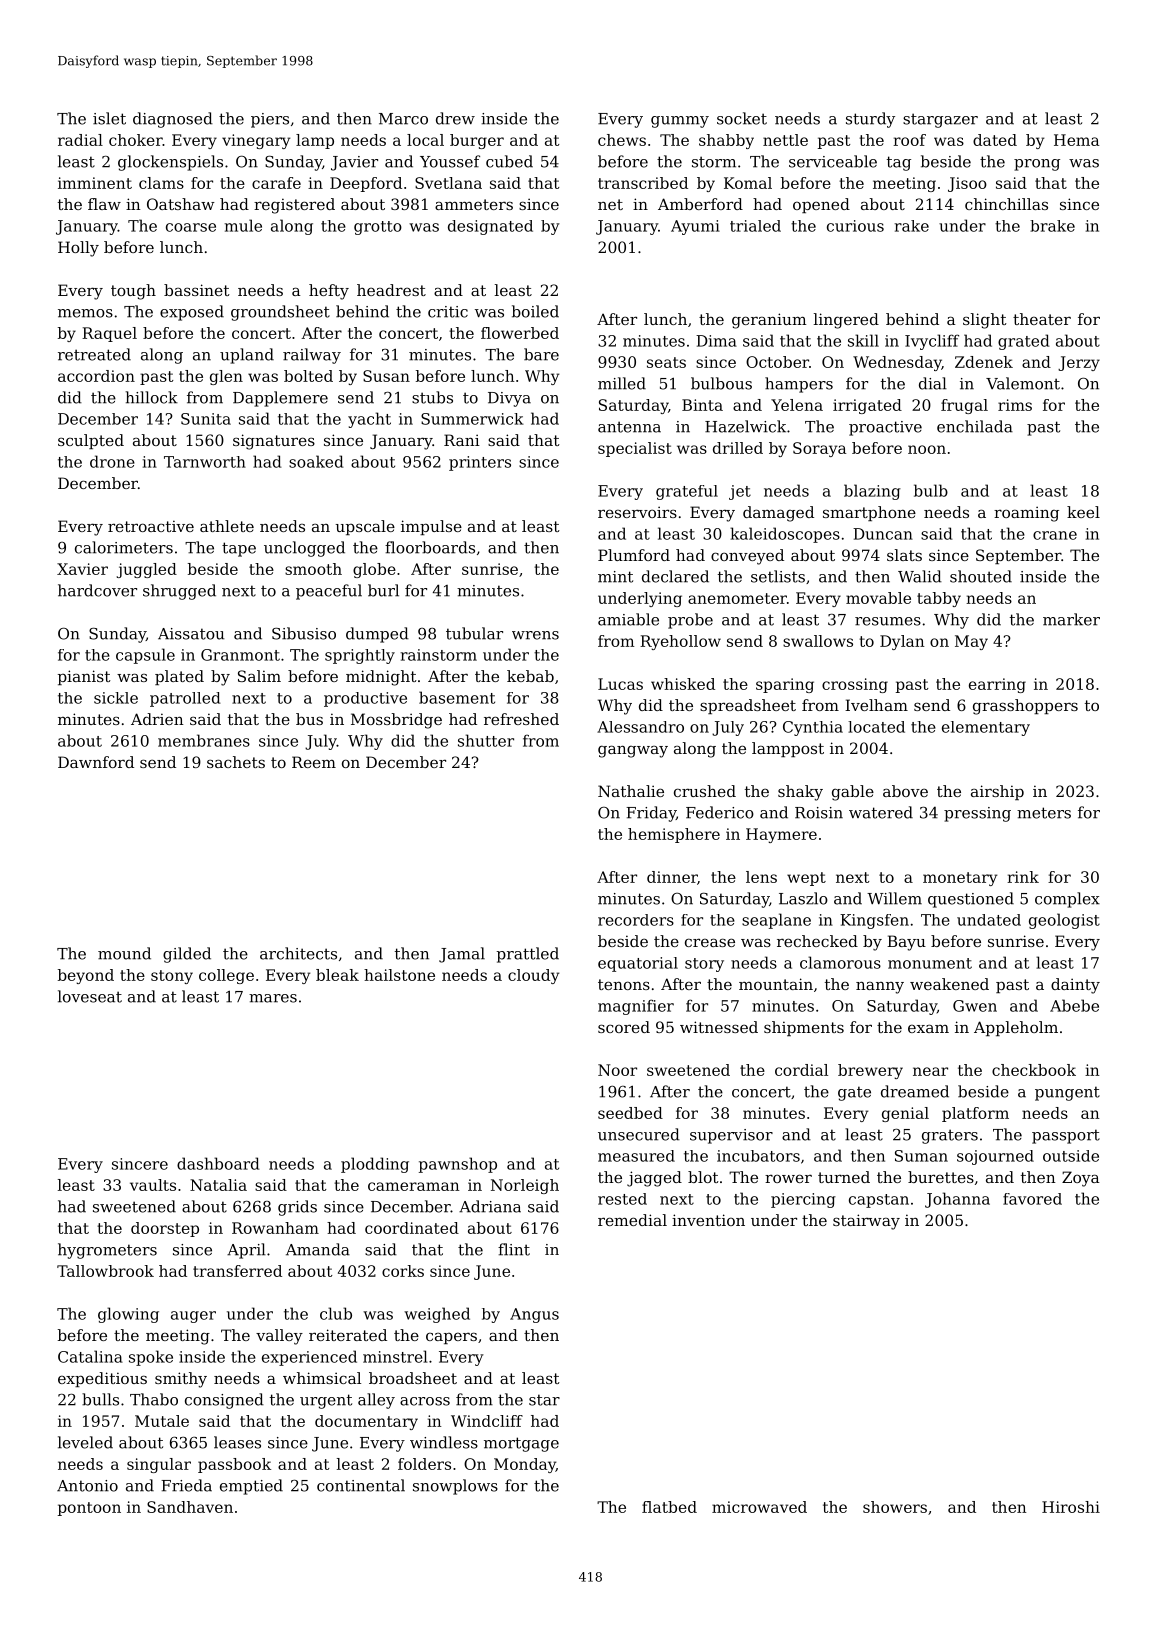 Image resolution: width=1157 pixels, height=1636 pixels. I want to click on transcribed, so click(643, 183).
